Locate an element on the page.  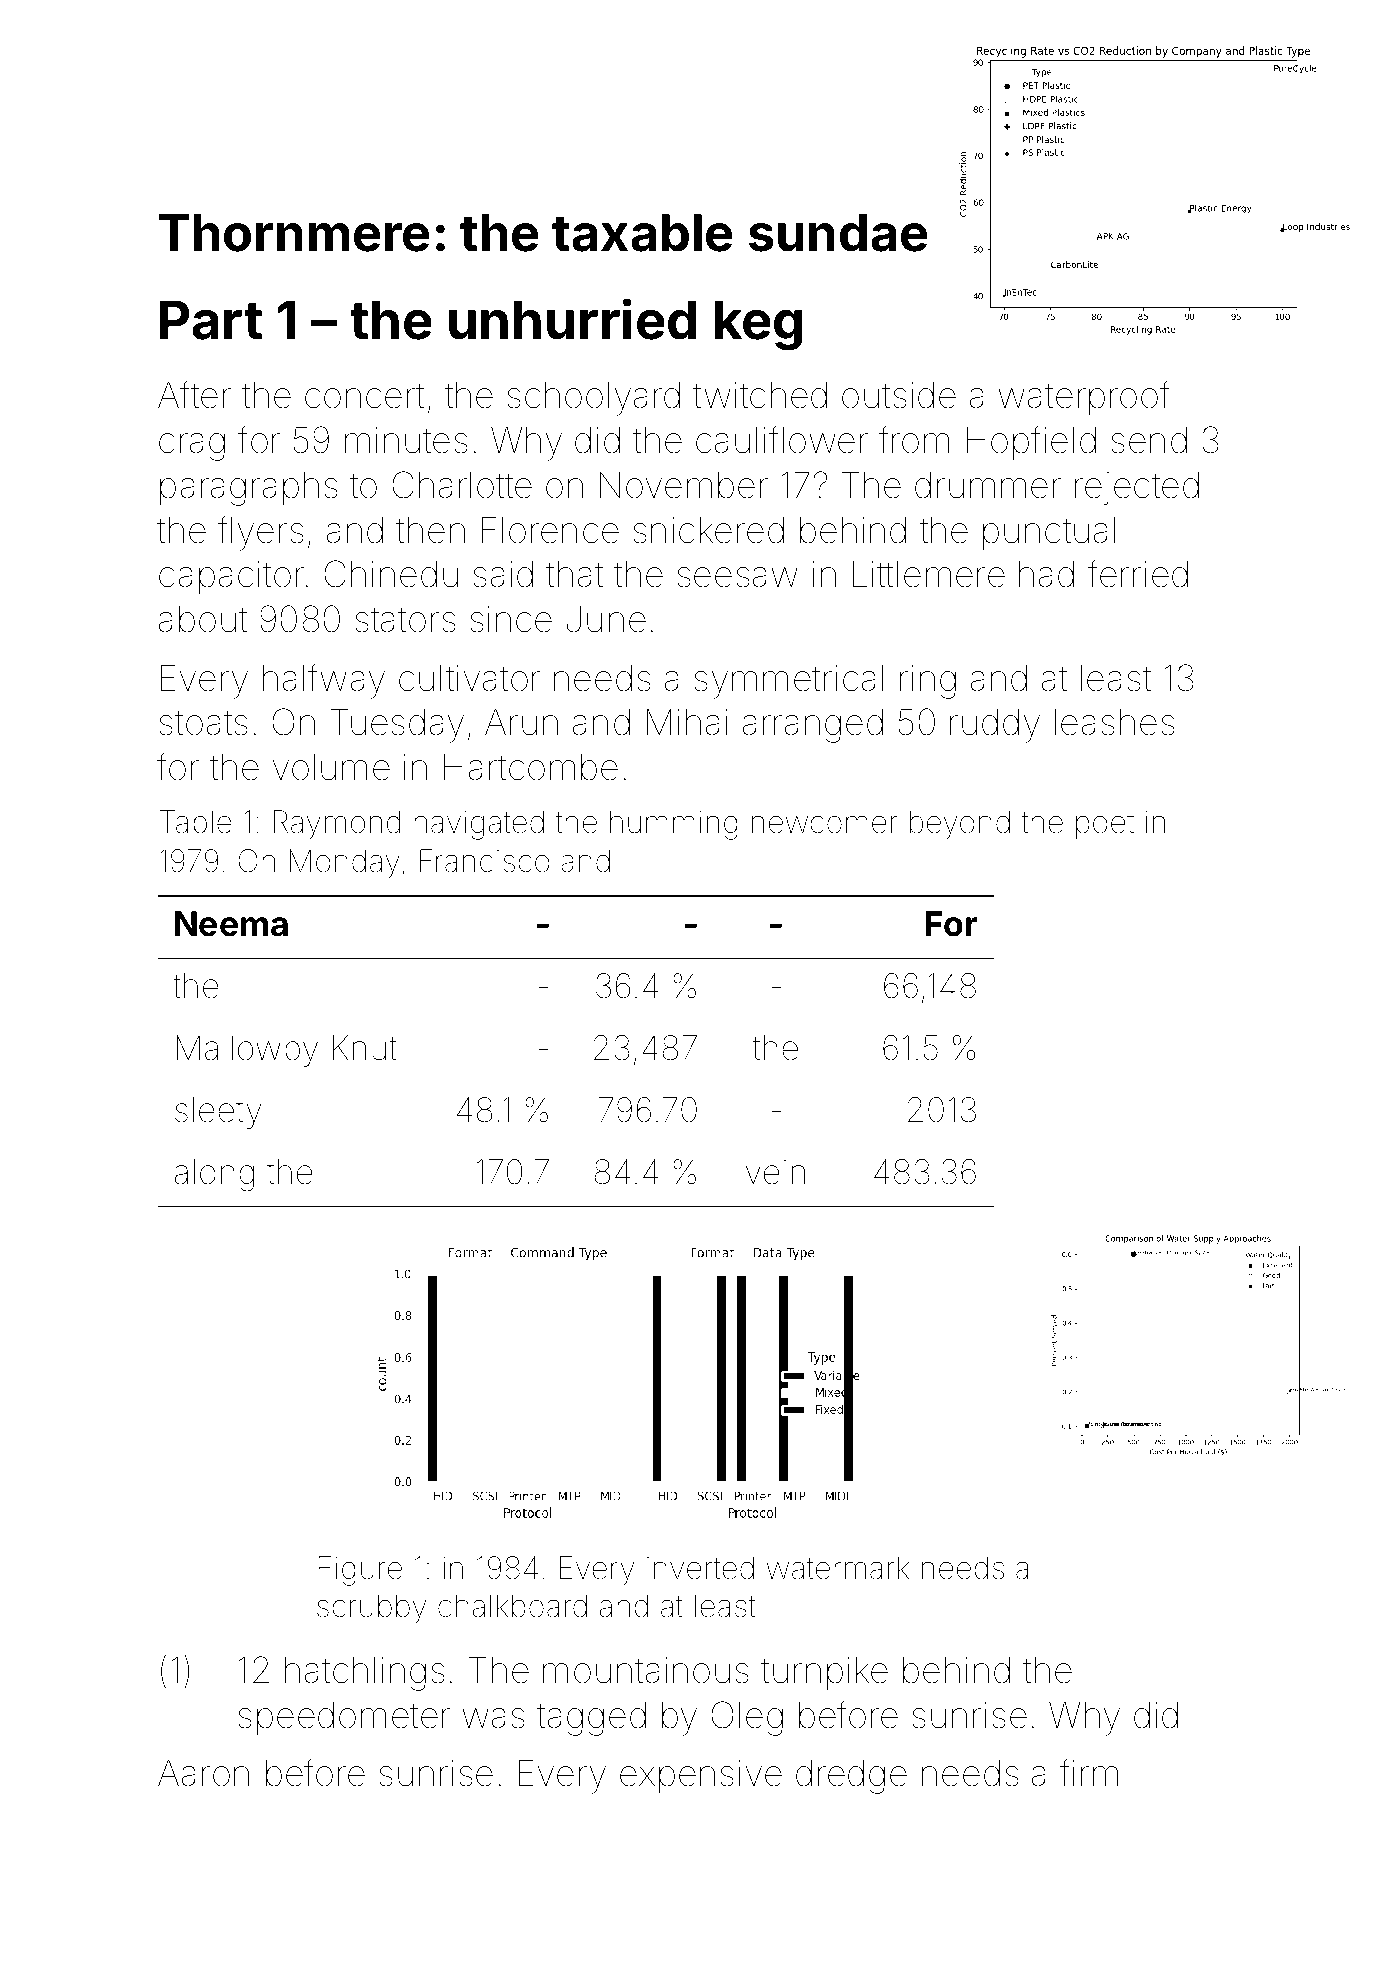
vein is located at coordinates (775, 1172).
